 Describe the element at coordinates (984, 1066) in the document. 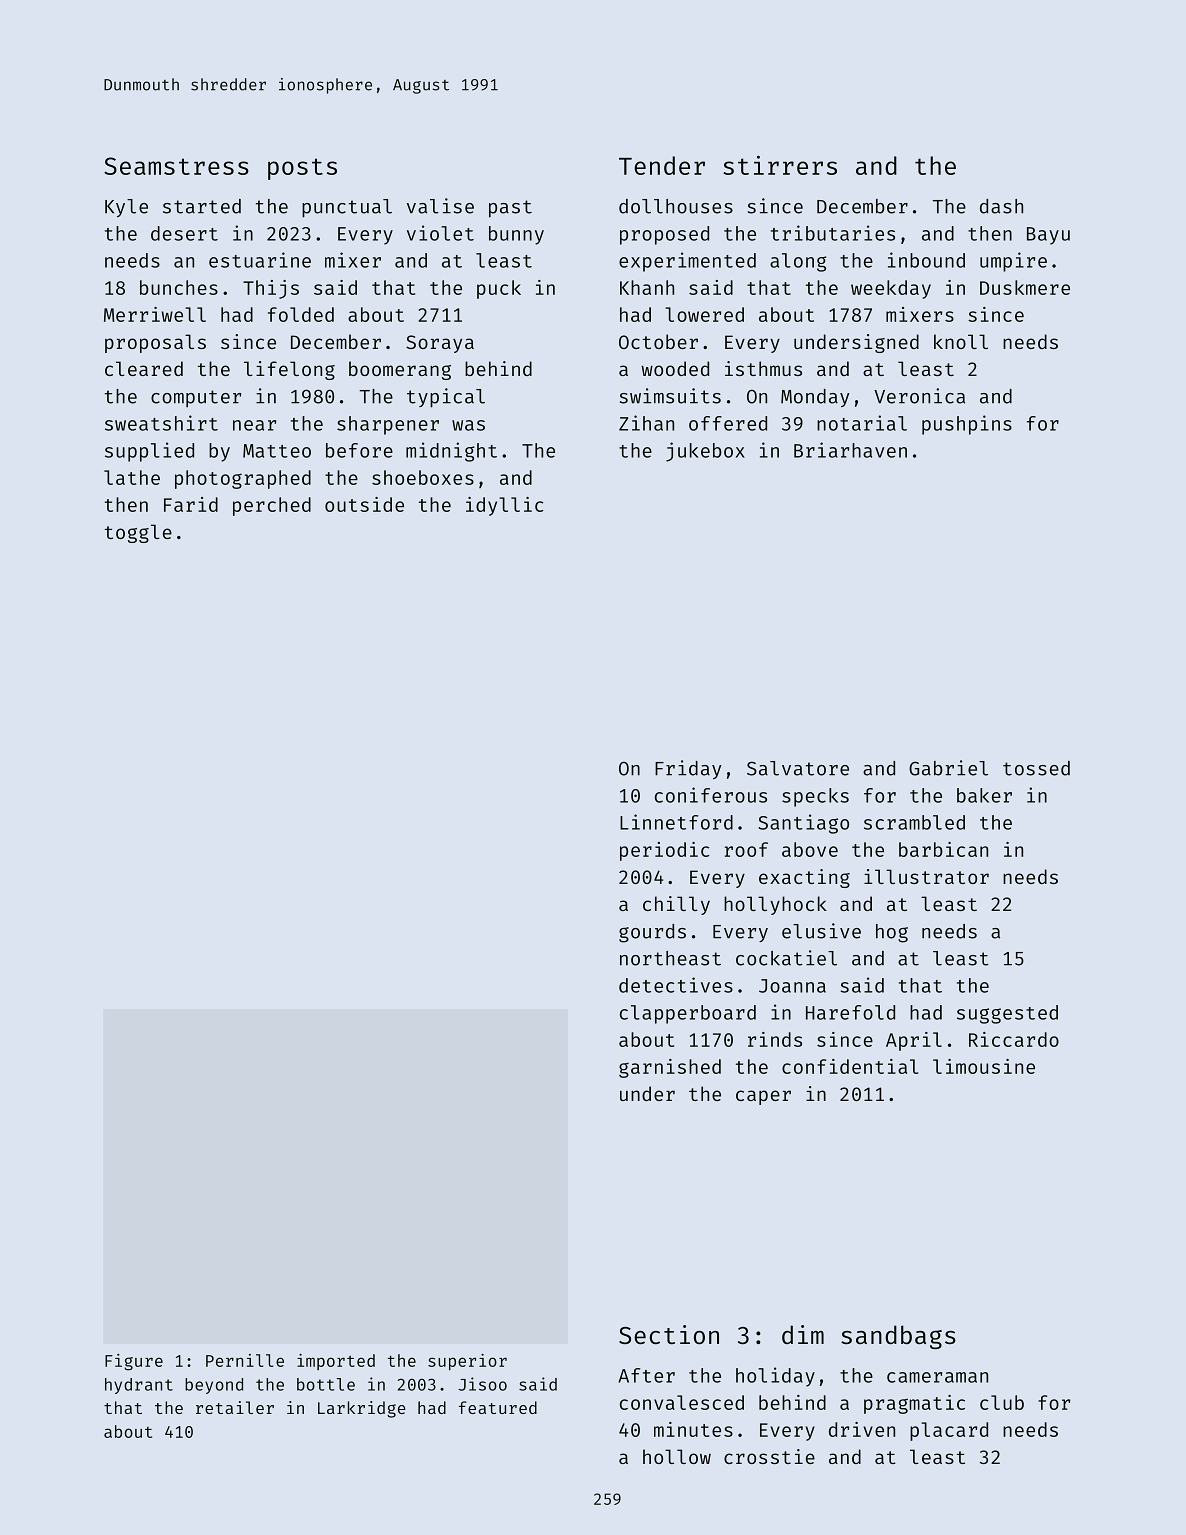

I see `limousine` at that location.
